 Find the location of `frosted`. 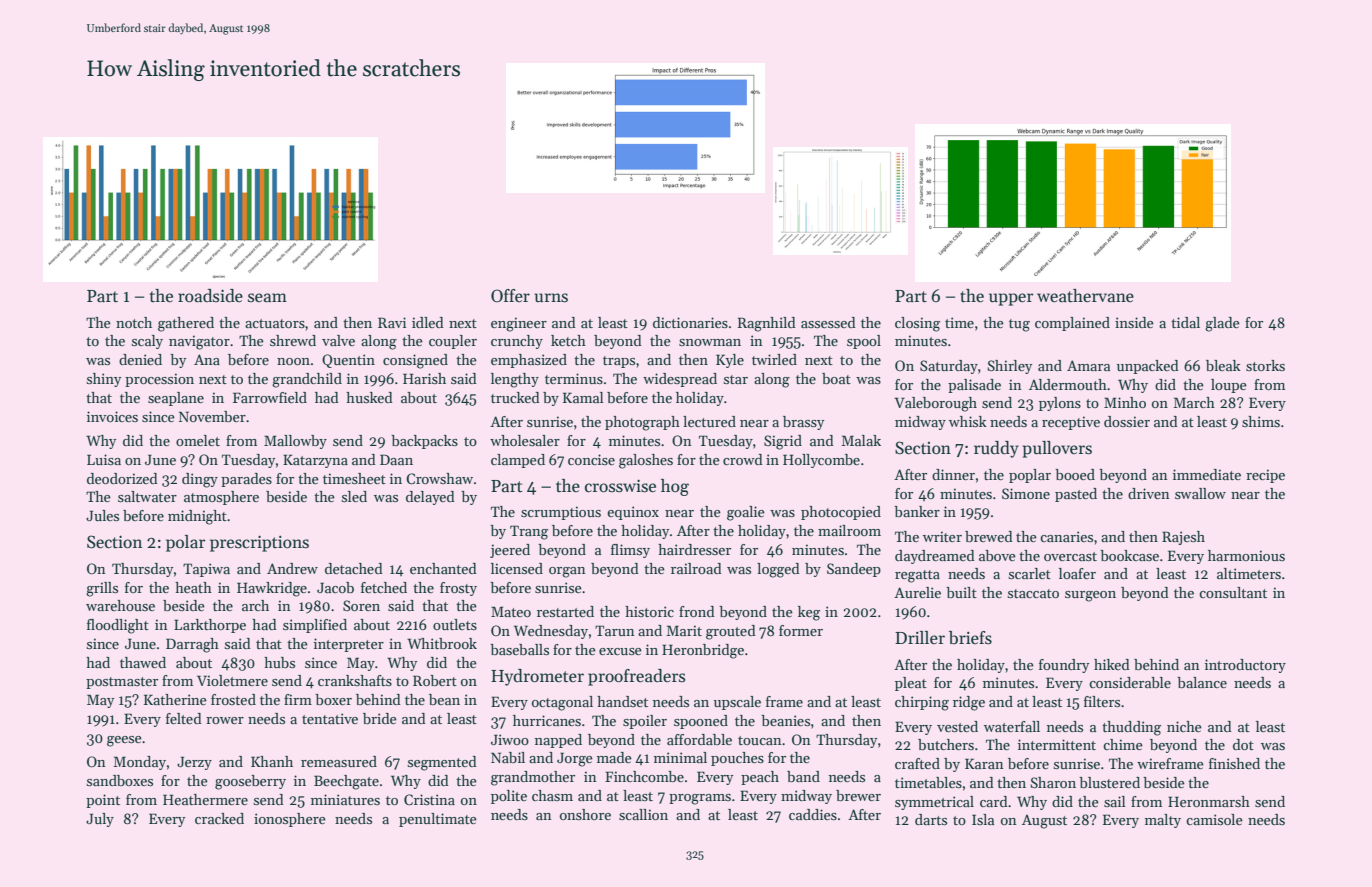

frosted is located at coordinates (233, 699).
